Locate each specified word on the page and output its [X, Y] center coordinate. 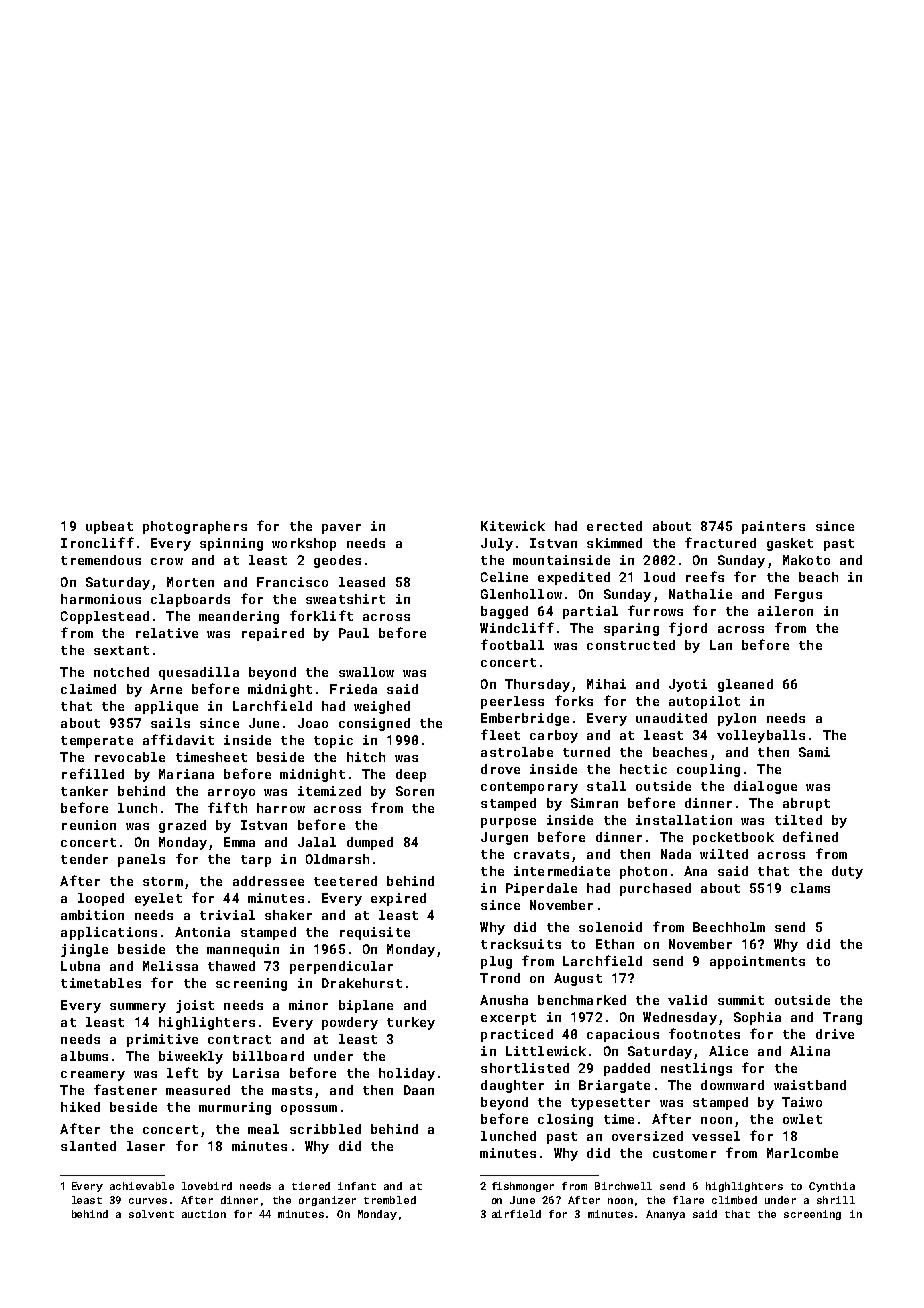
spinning [231, 544]
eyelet [158, 899]
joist [195, 1006]
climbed [734, 1200]
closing [565, 1120]
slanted [88, 1146]
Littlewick [546, 1051]
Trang [842, 1018]
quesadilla [199, 673]
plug [496, 962]
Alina [810, 1051]
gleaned [745, 685]
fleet [500, 734]
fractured [720, 542]
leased [362, 582]
